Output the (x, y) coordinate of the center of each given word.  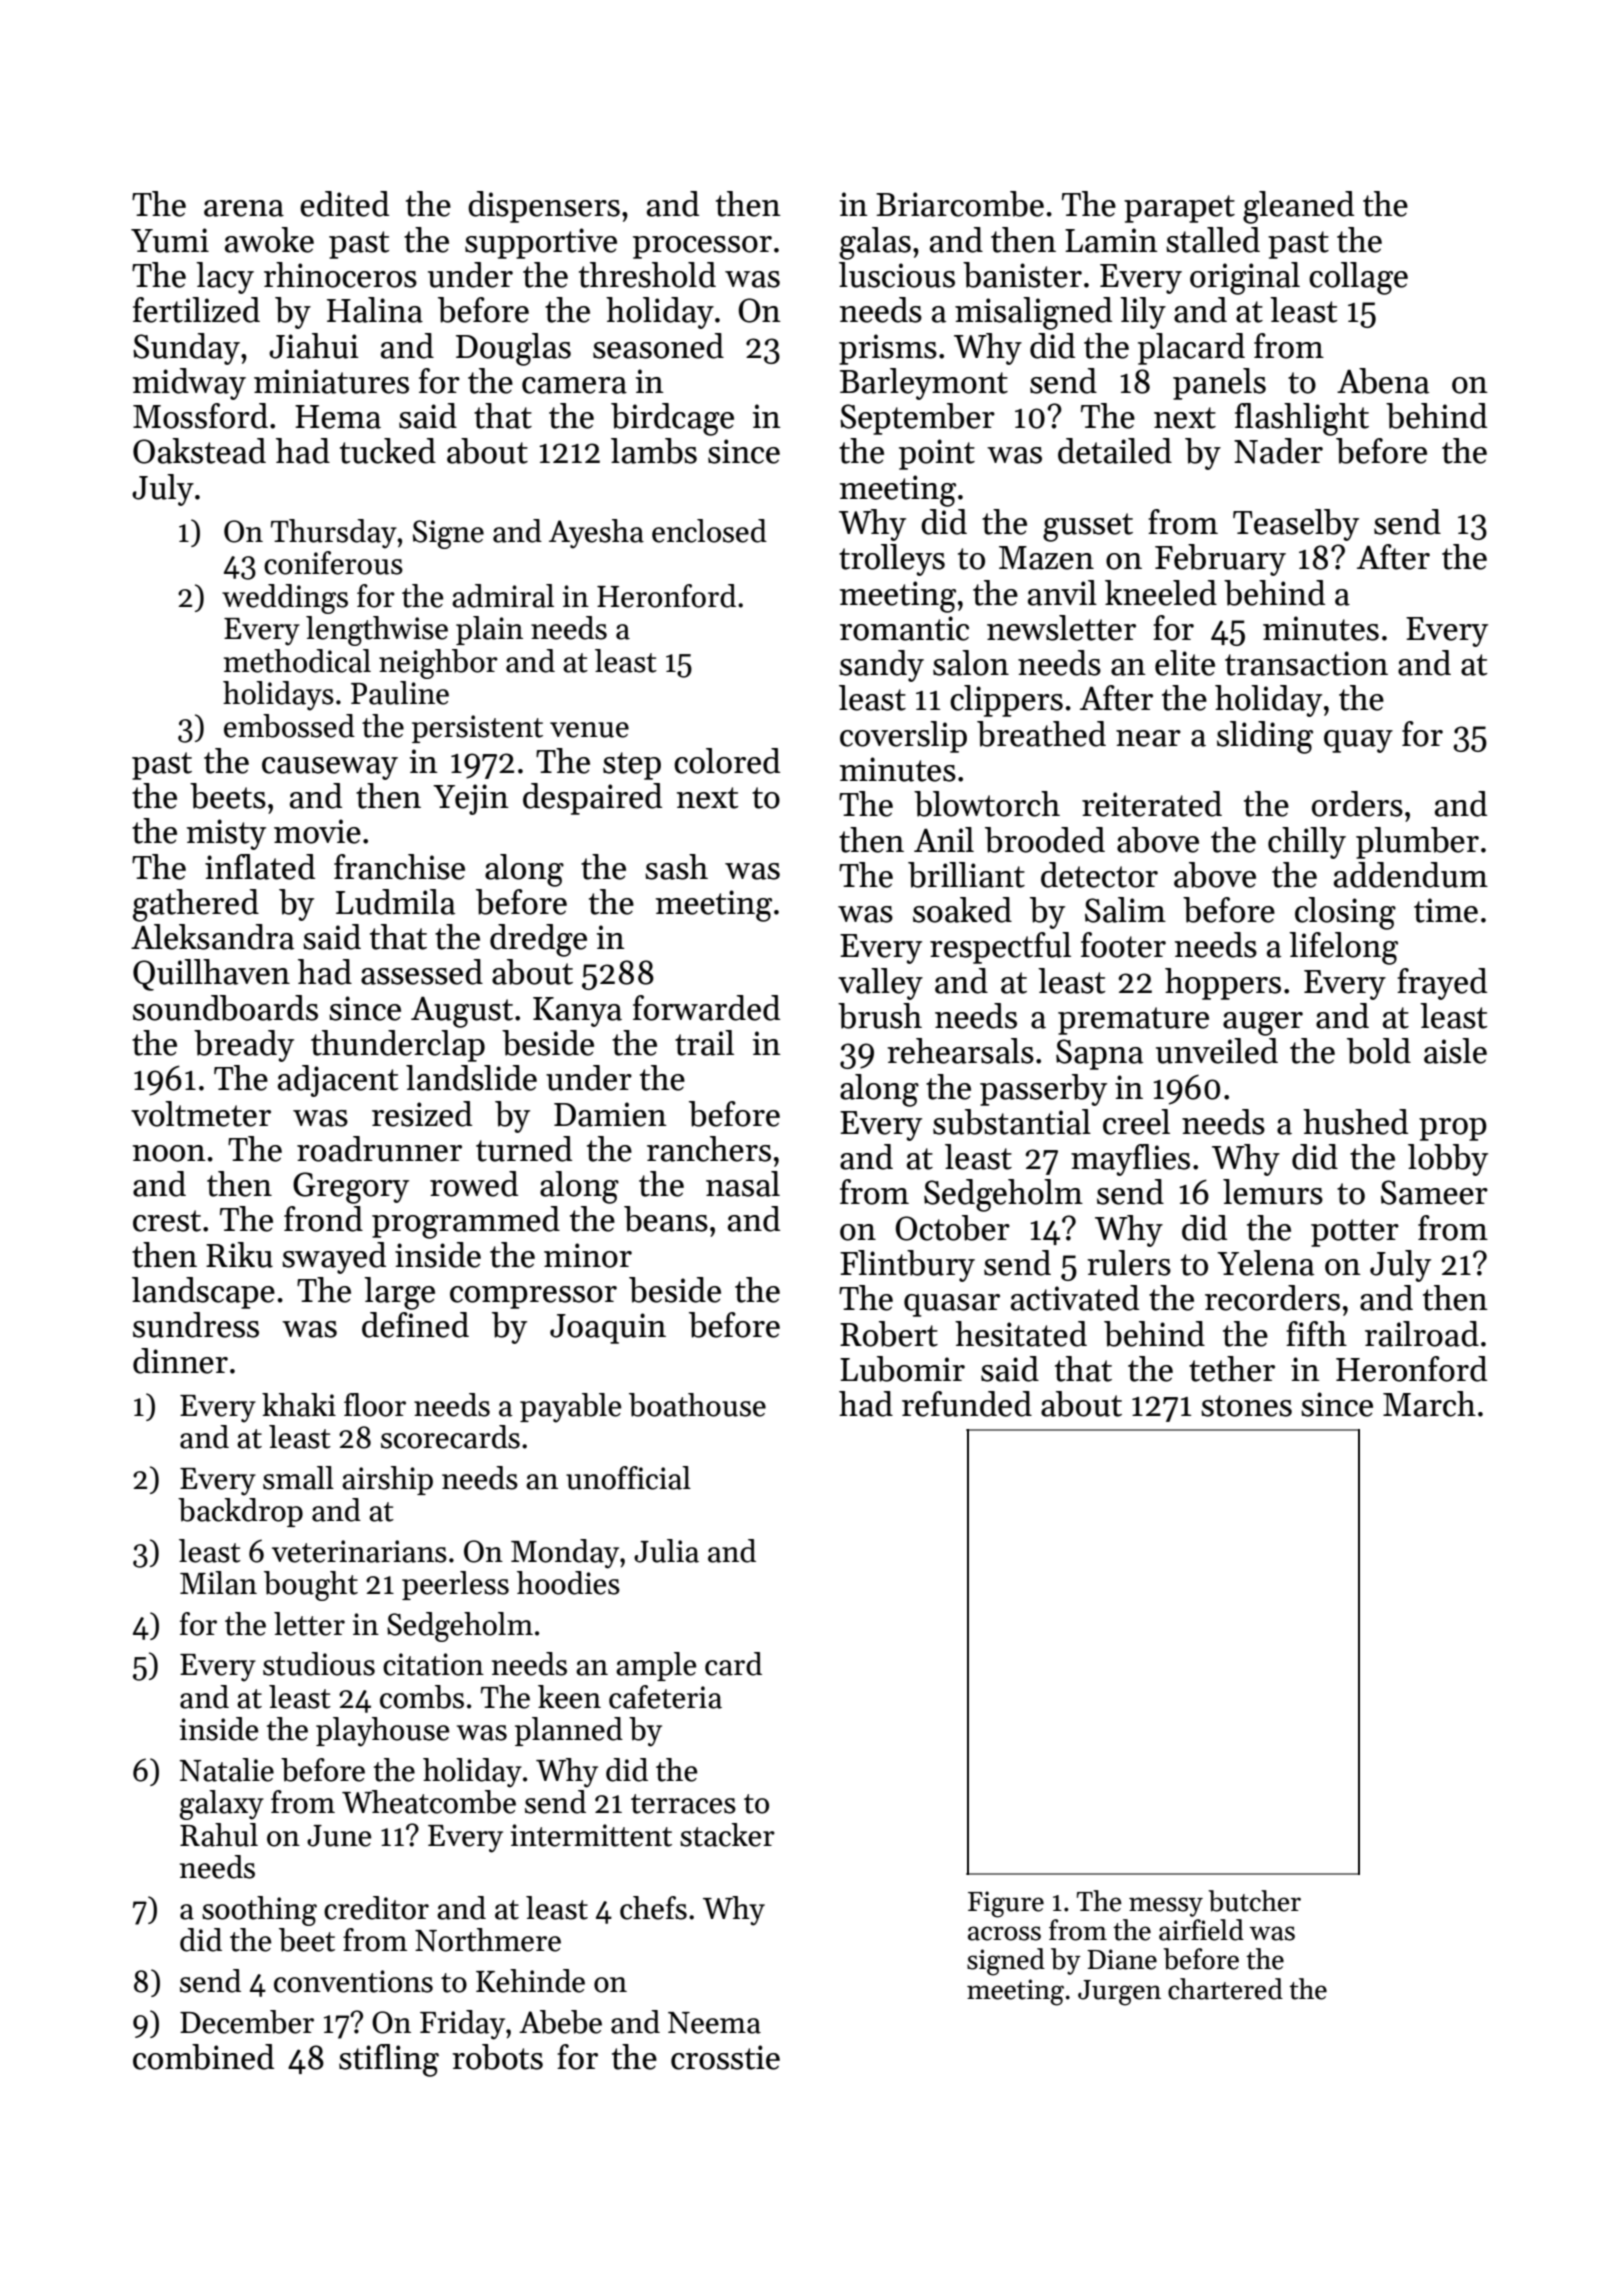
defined (415, 1325)
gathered (196, 905)
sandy (882, 666)
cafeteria (665, 1697)
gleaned (1298, 207)
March (1429, 1404)
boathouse (697, 1405)
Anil (944, 839)
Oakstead (199, 451)
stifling (389, 2060)
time (1446, 910)
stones (1246, 1406)
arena (244, 208)
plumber (1417, 843)
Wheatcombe (429, 1802)
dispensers (544, 207)
